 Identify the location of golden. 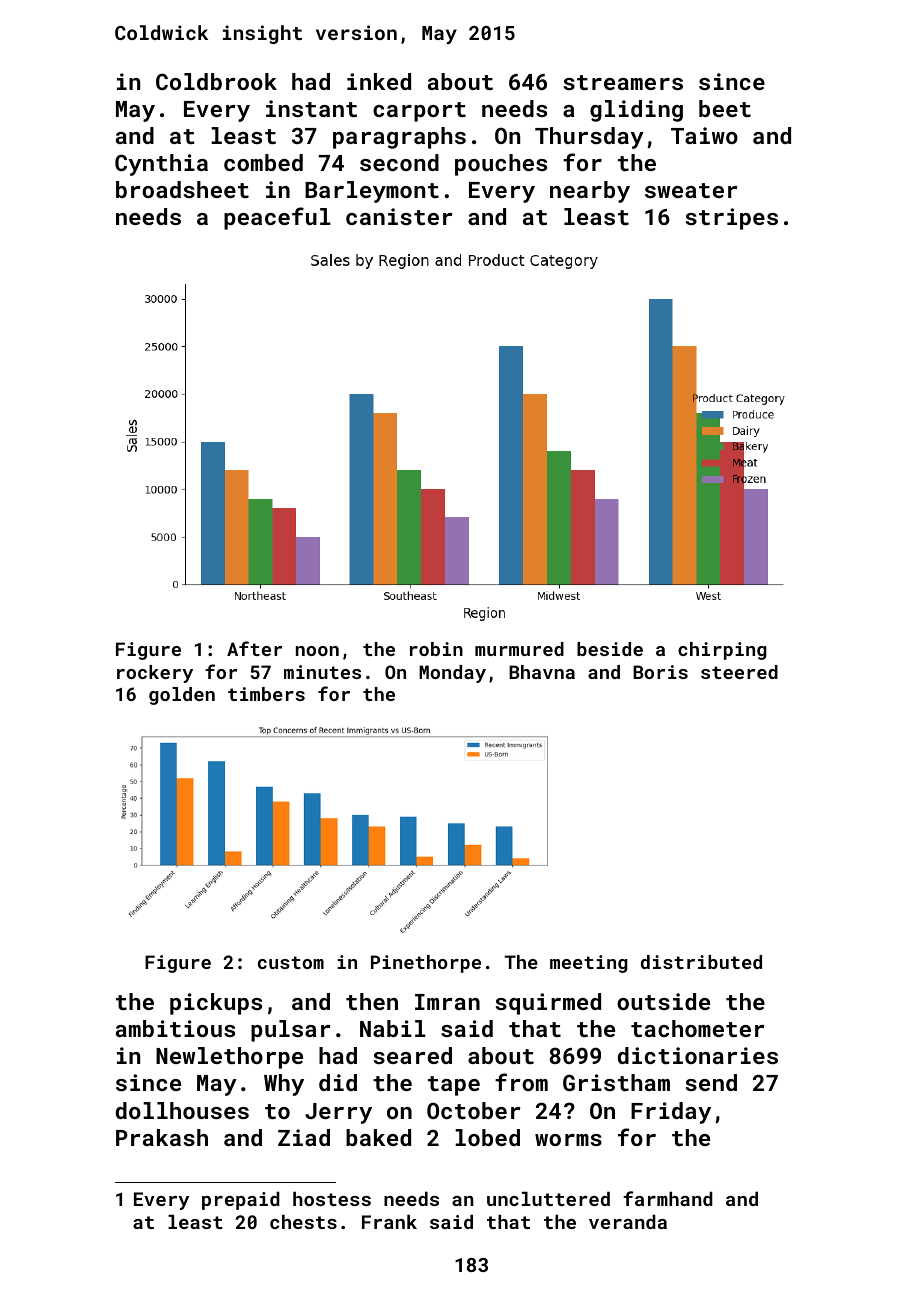
(182, 696).
